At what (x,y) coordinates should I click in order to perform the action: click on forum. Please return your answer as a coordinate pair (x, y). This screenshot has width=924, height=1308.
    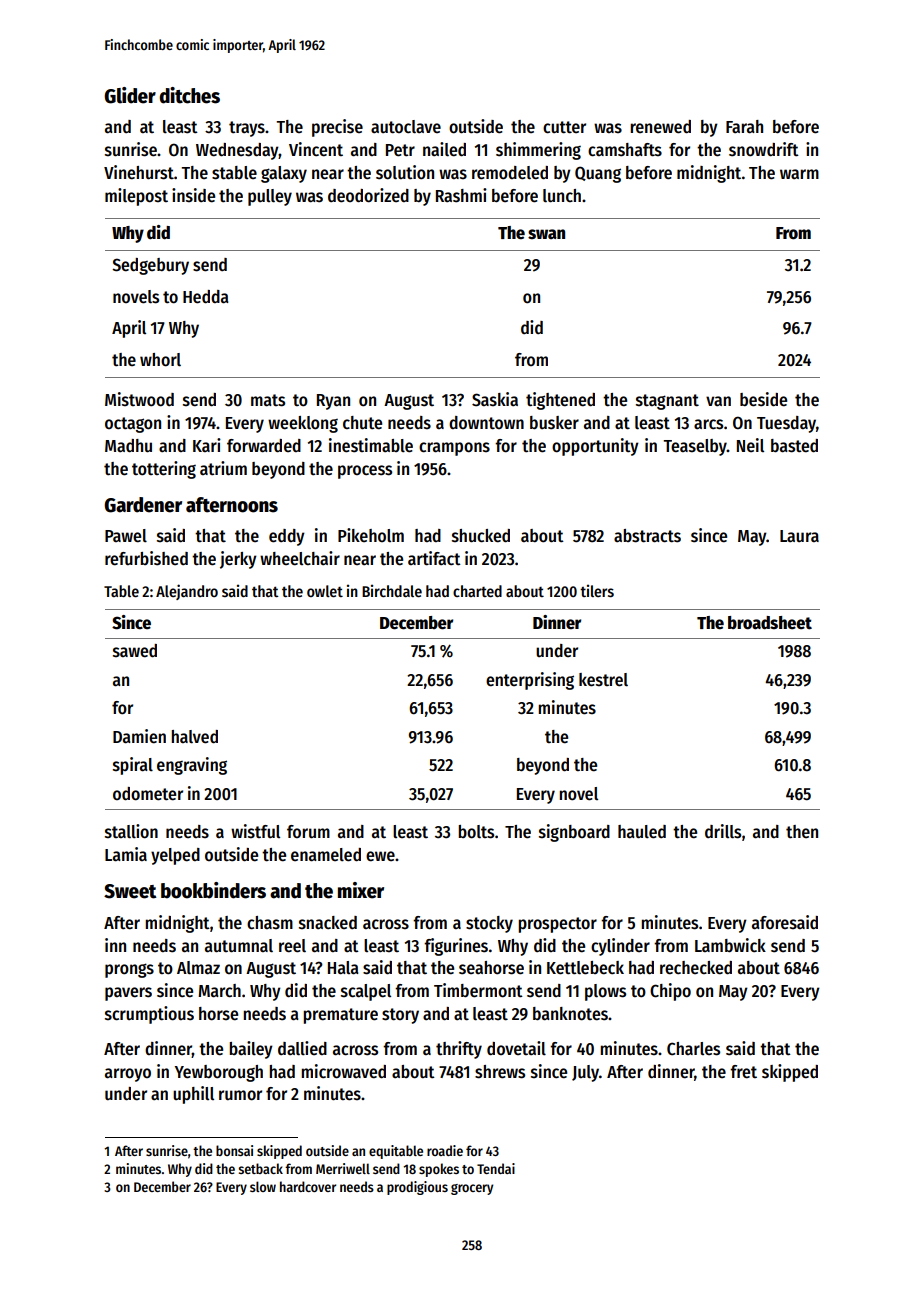
    Looking at the image, I should click on (308, 832).
